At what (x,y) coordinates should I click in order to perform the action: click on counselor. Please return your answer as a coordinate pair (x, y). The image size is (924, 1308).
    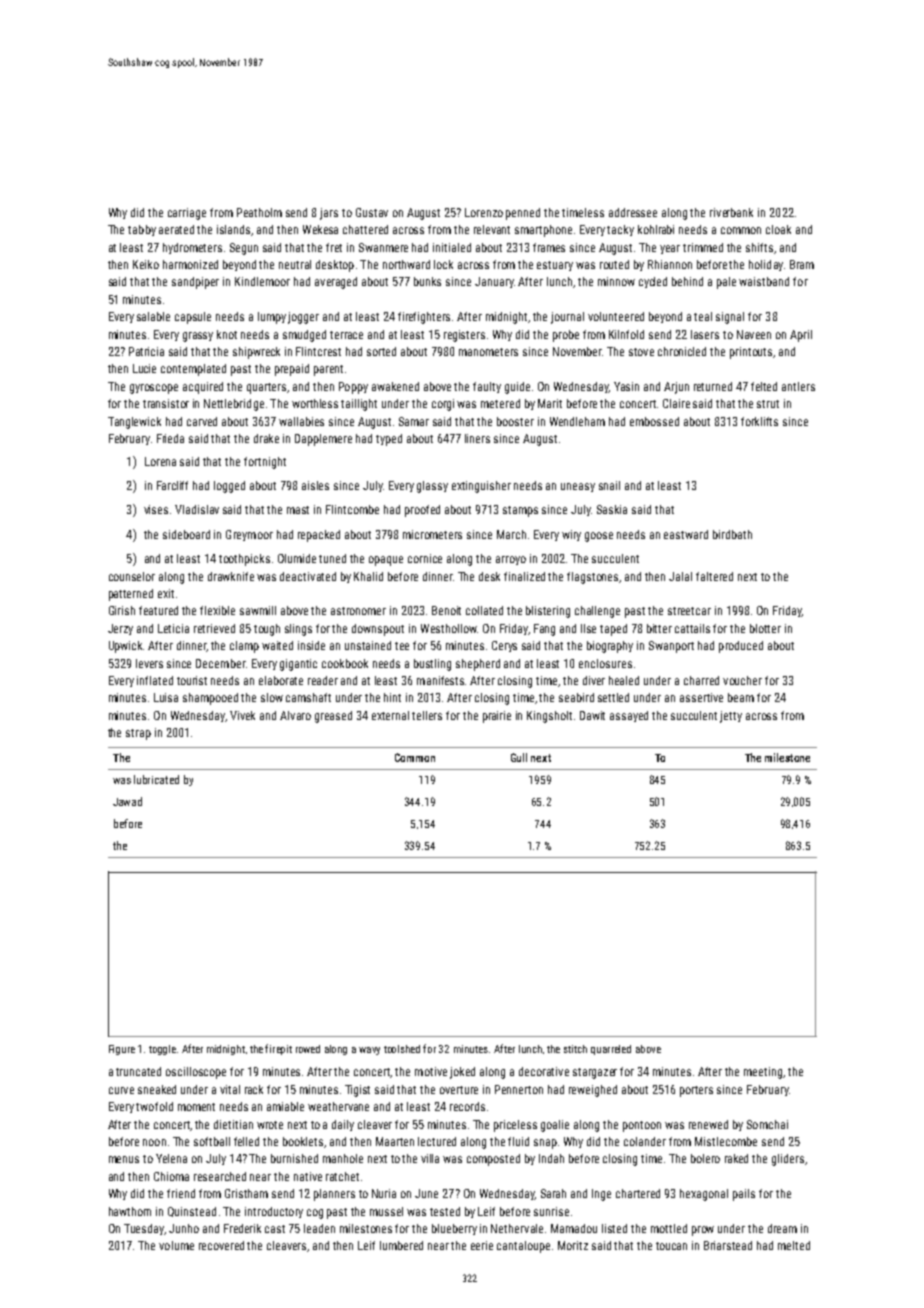
    Looking at the image, I should click on (132, 576).
